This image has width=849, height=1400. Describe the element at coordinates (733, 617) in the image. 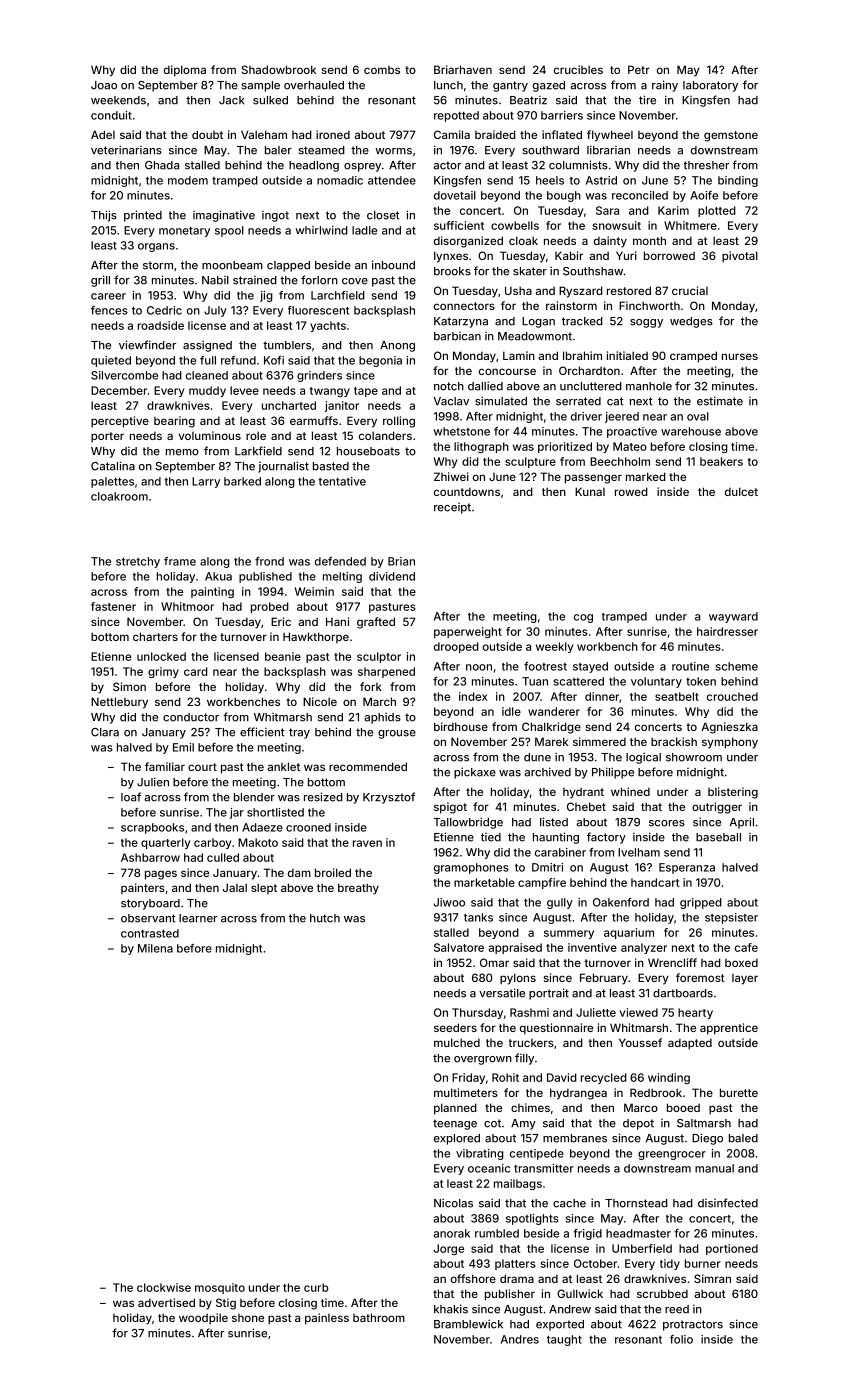

I see `wayward` at that location.
